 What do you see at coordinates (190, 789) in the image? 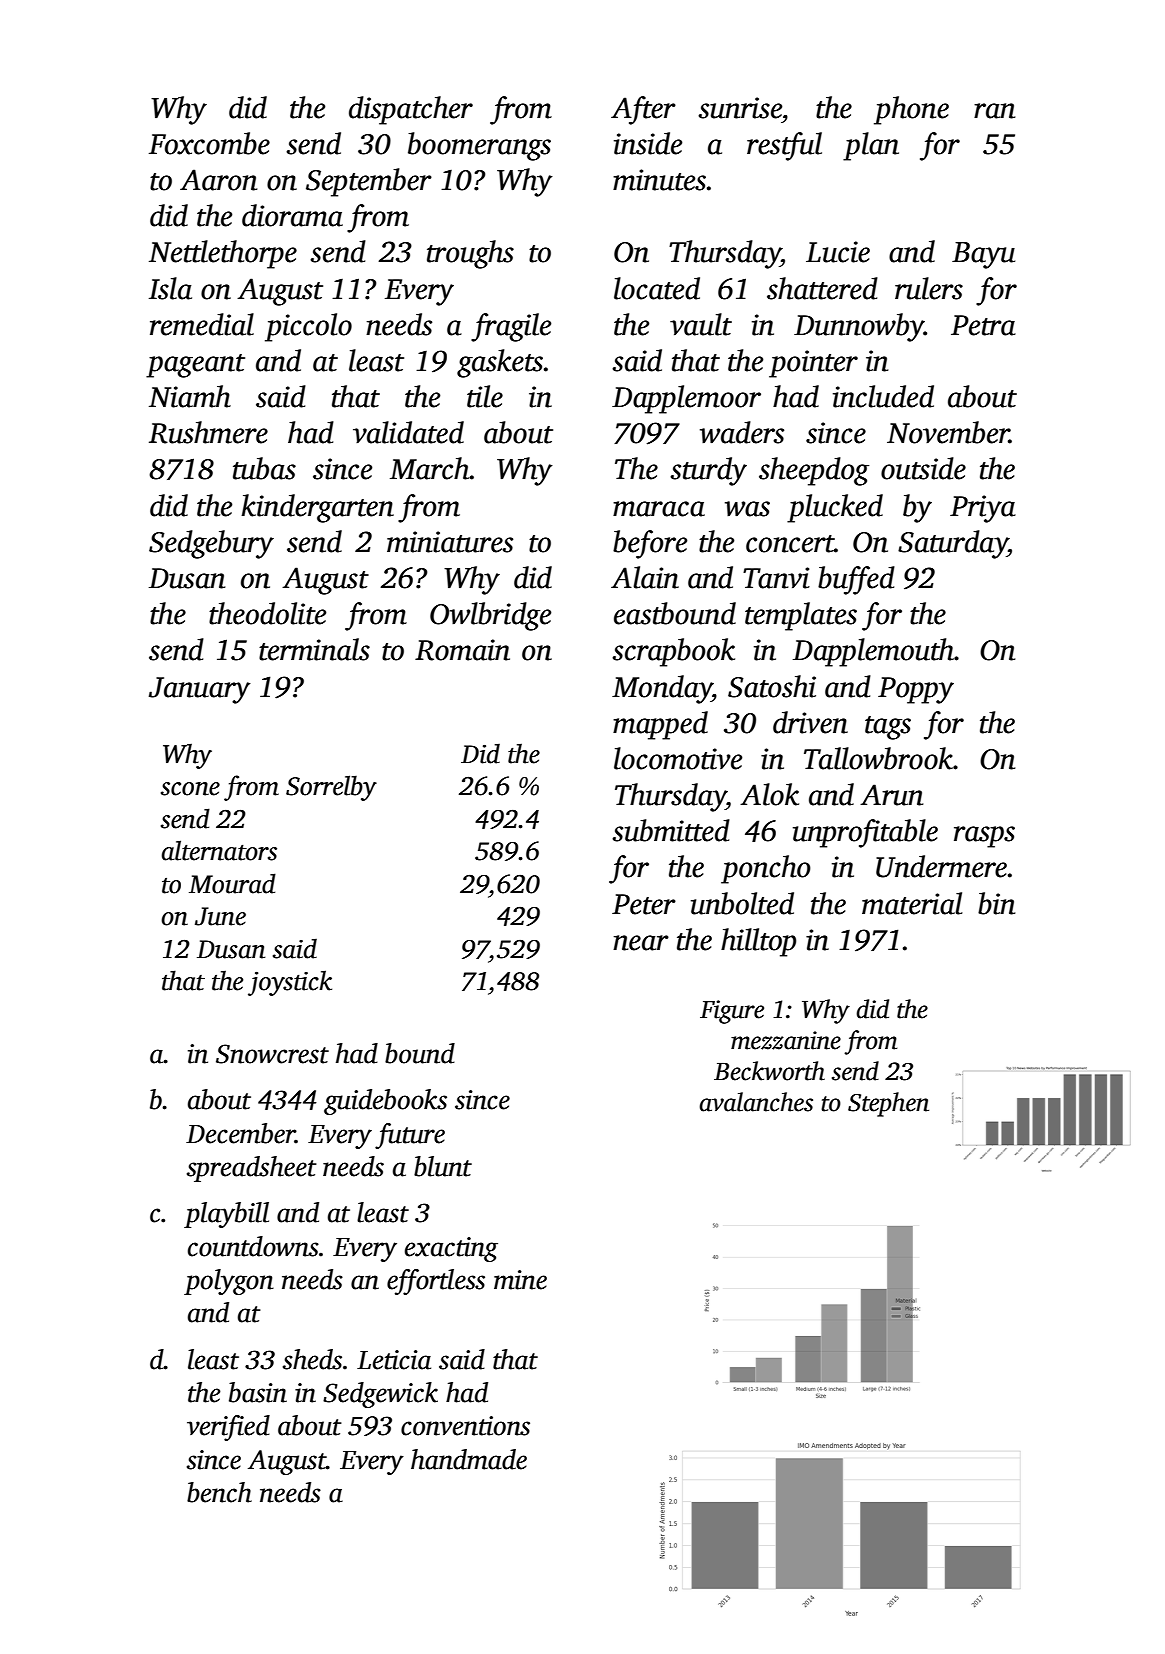
I see `scone` at bounding box center [190, 789].
